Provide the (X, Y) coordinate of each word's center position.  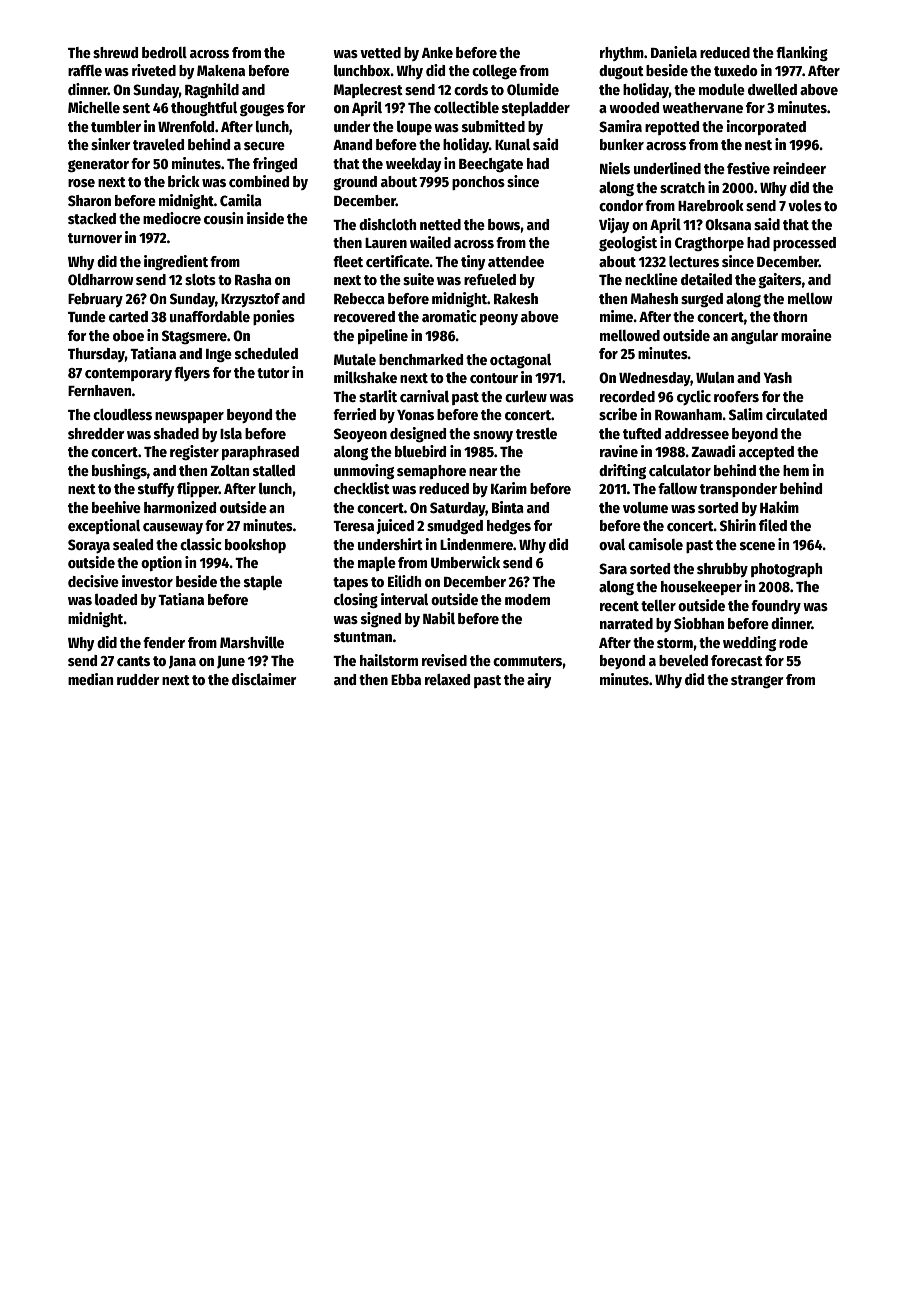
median (90, 679)
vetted (380, 52)
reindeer (799, 168)
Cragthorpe (709, 244)
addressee (697, 433)
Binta (508, 507)
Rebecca (359, 298)
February (95, 300)
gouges (262, 110)
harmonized (180, 507)
